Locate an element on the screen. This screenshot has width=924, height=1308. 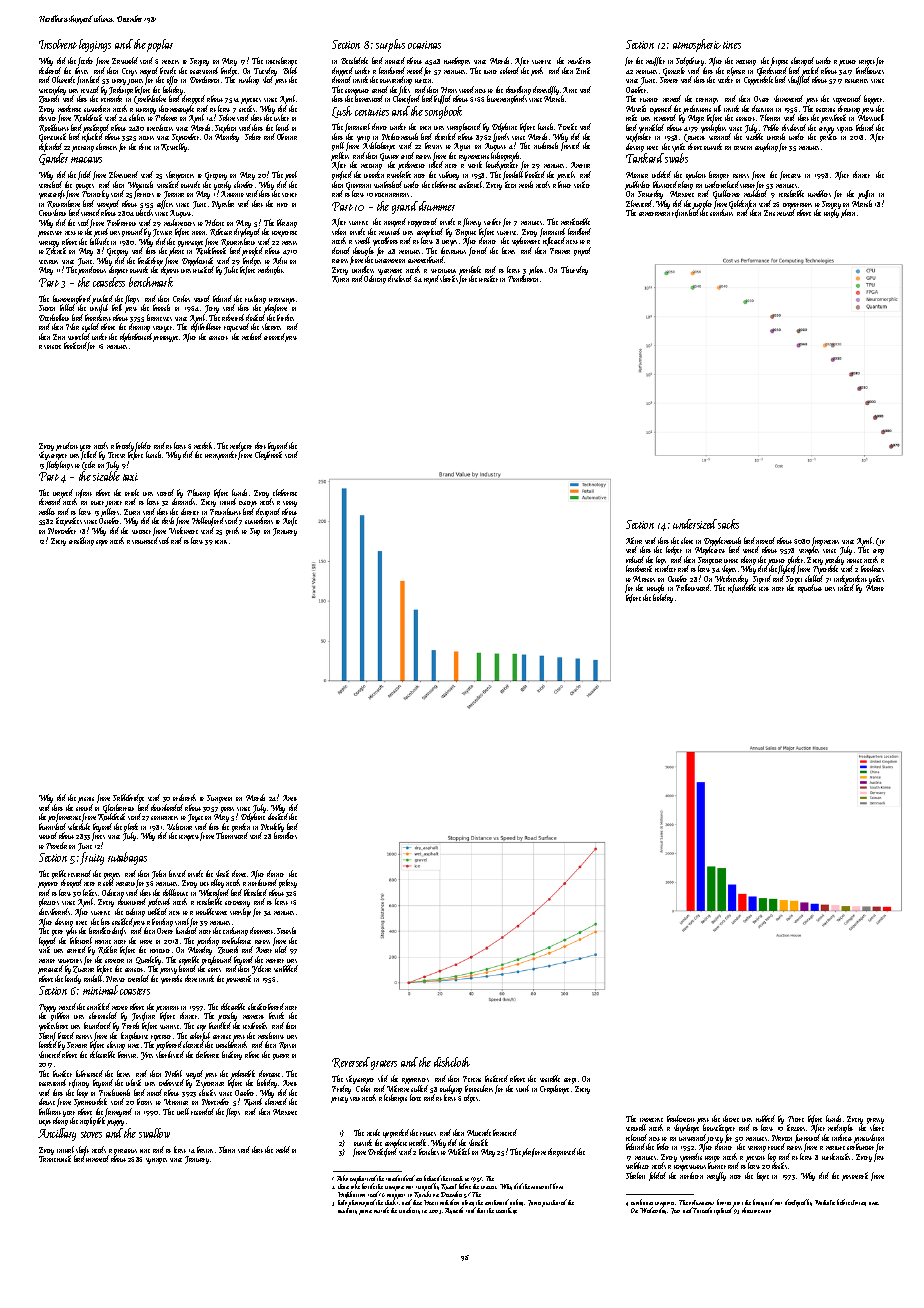
booked is located at coordinates (535, 174).
